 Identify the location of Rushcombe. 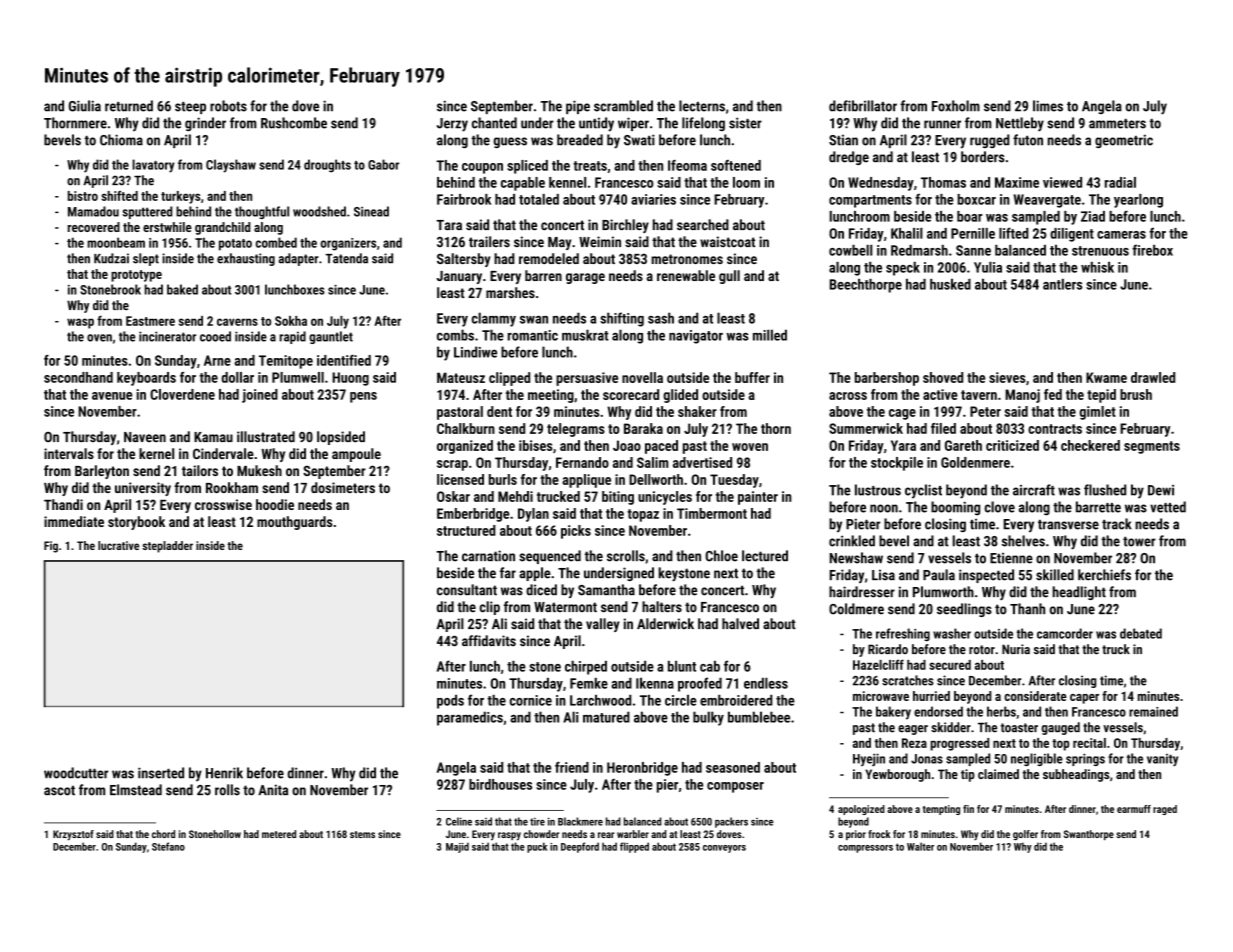
(294, 123).
